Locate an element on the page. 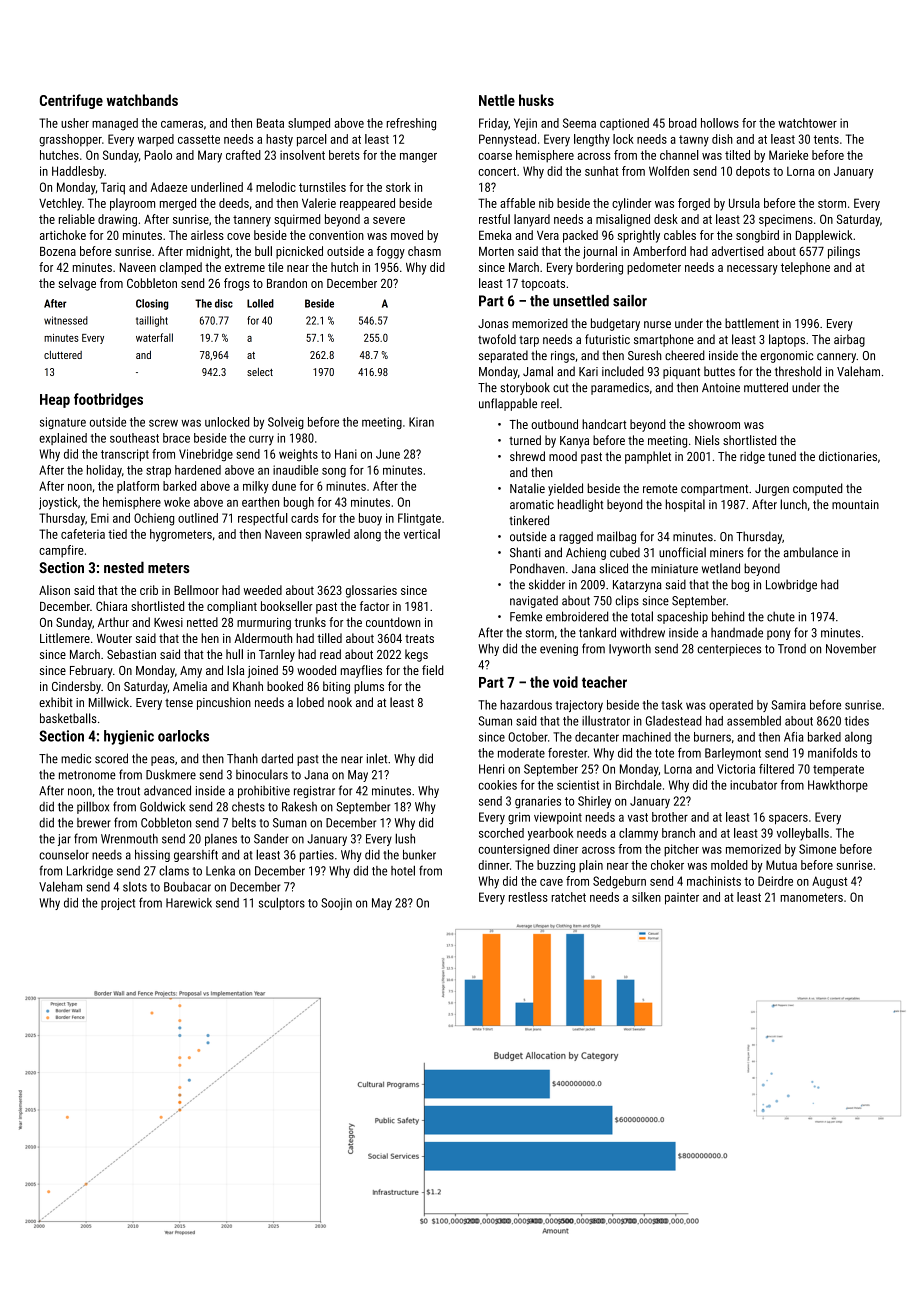 The image size is (924, 1308). mountain is located at coordinates (855, 504).
